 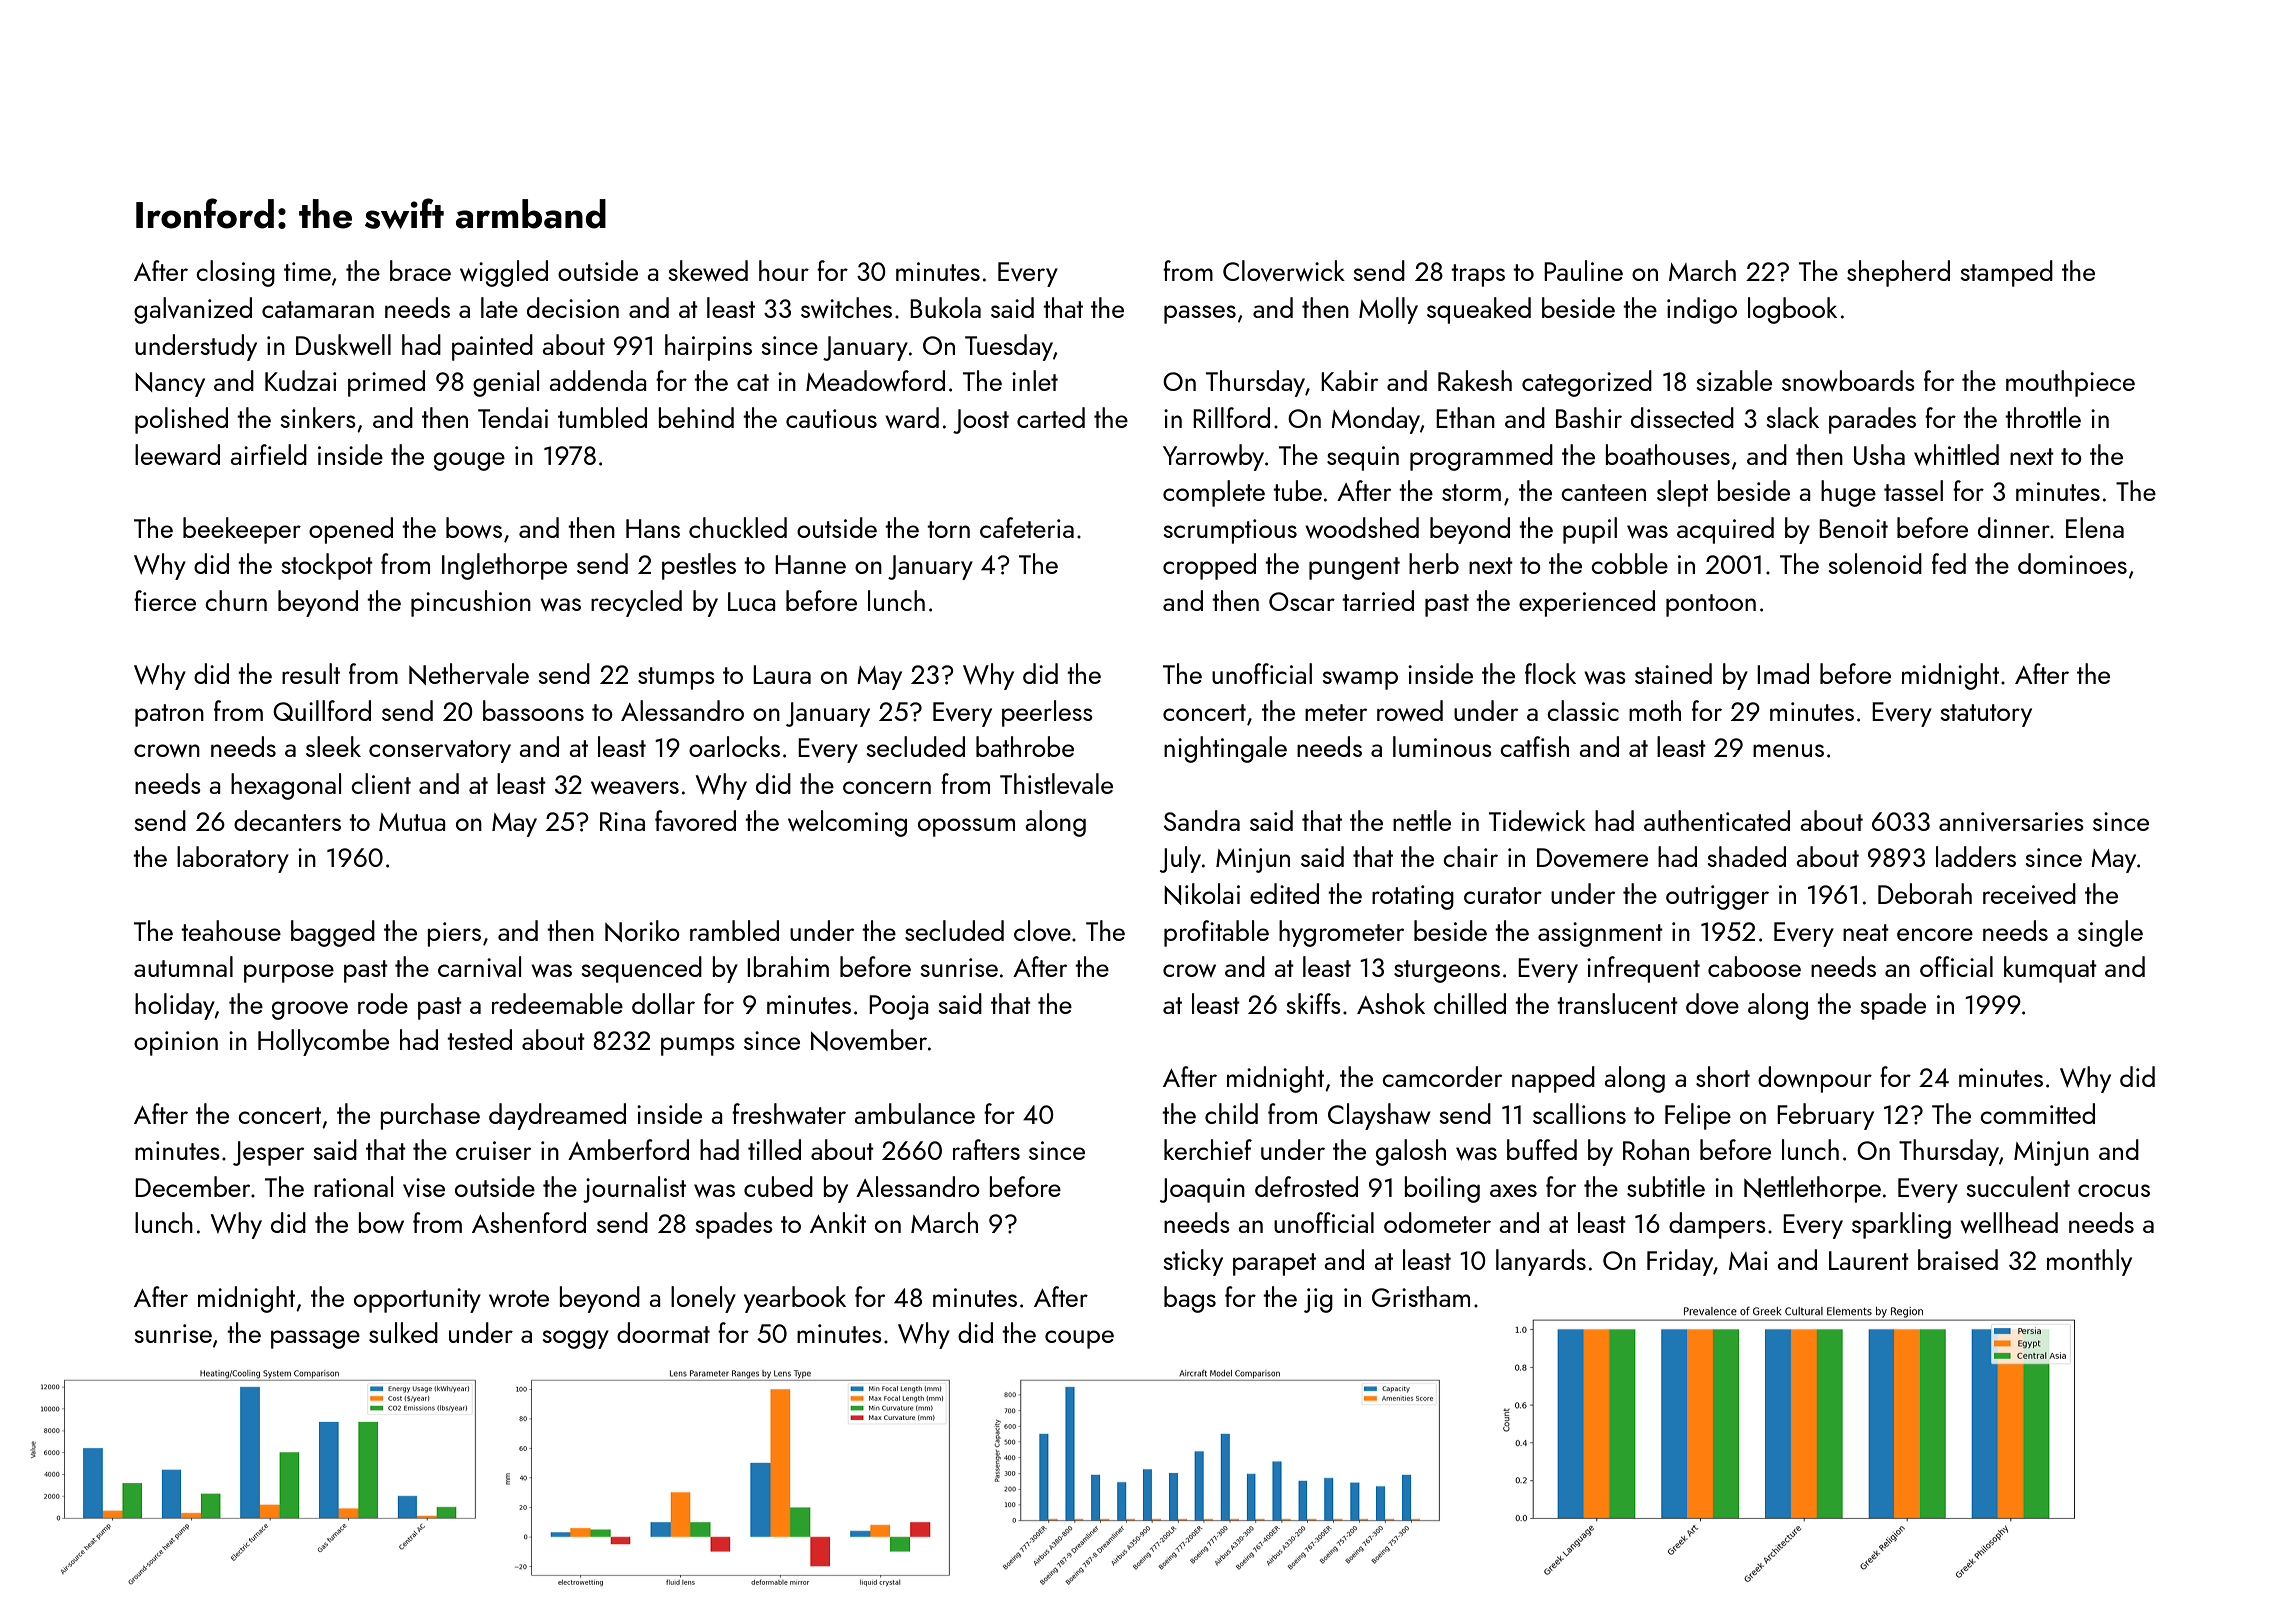 What do you see at coordinates (1478, 275) in the screenshot?
I see `traps` at bounding box center [1478, 275].
